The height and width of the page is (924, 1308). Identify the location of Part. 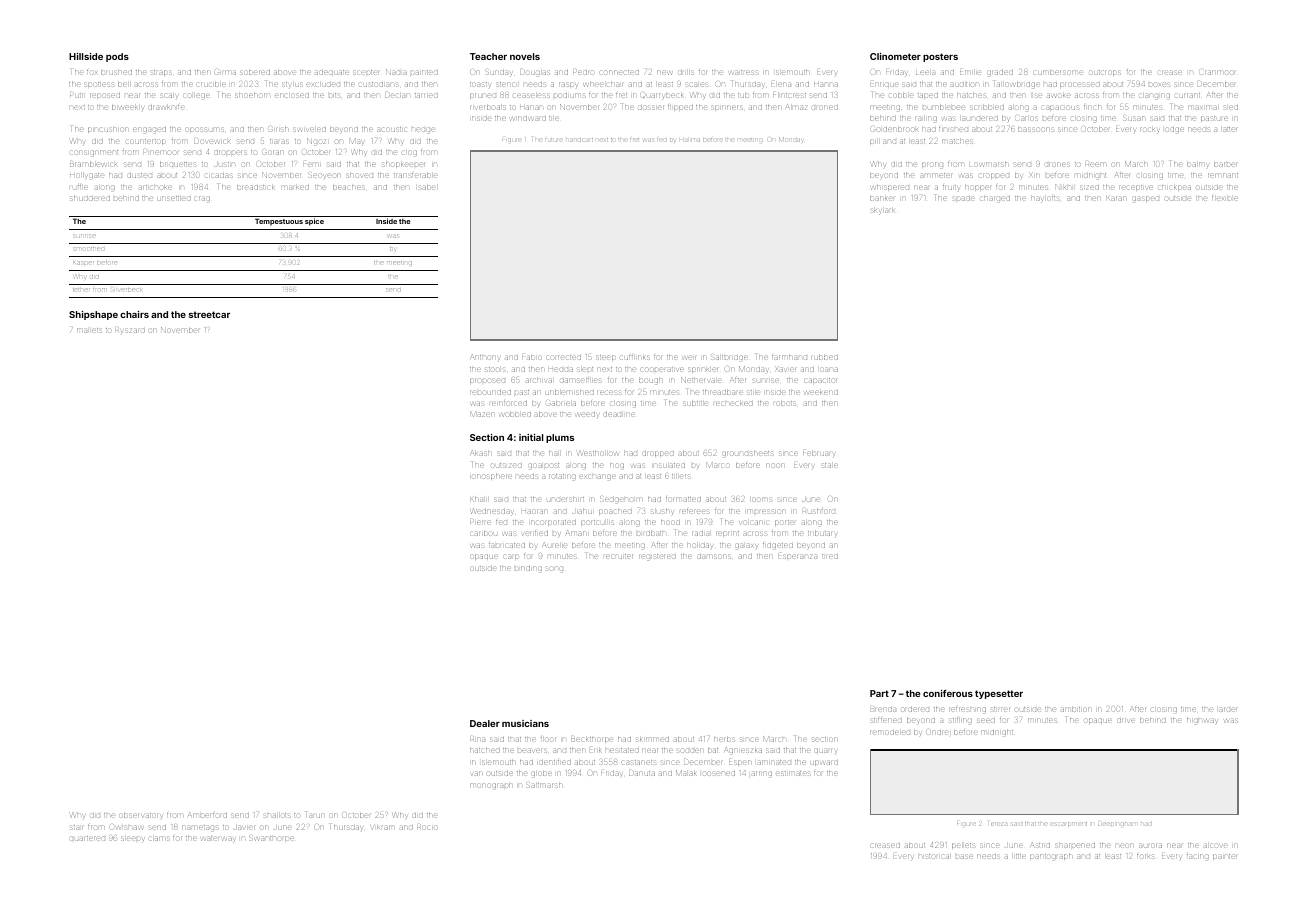
(879, 693).
